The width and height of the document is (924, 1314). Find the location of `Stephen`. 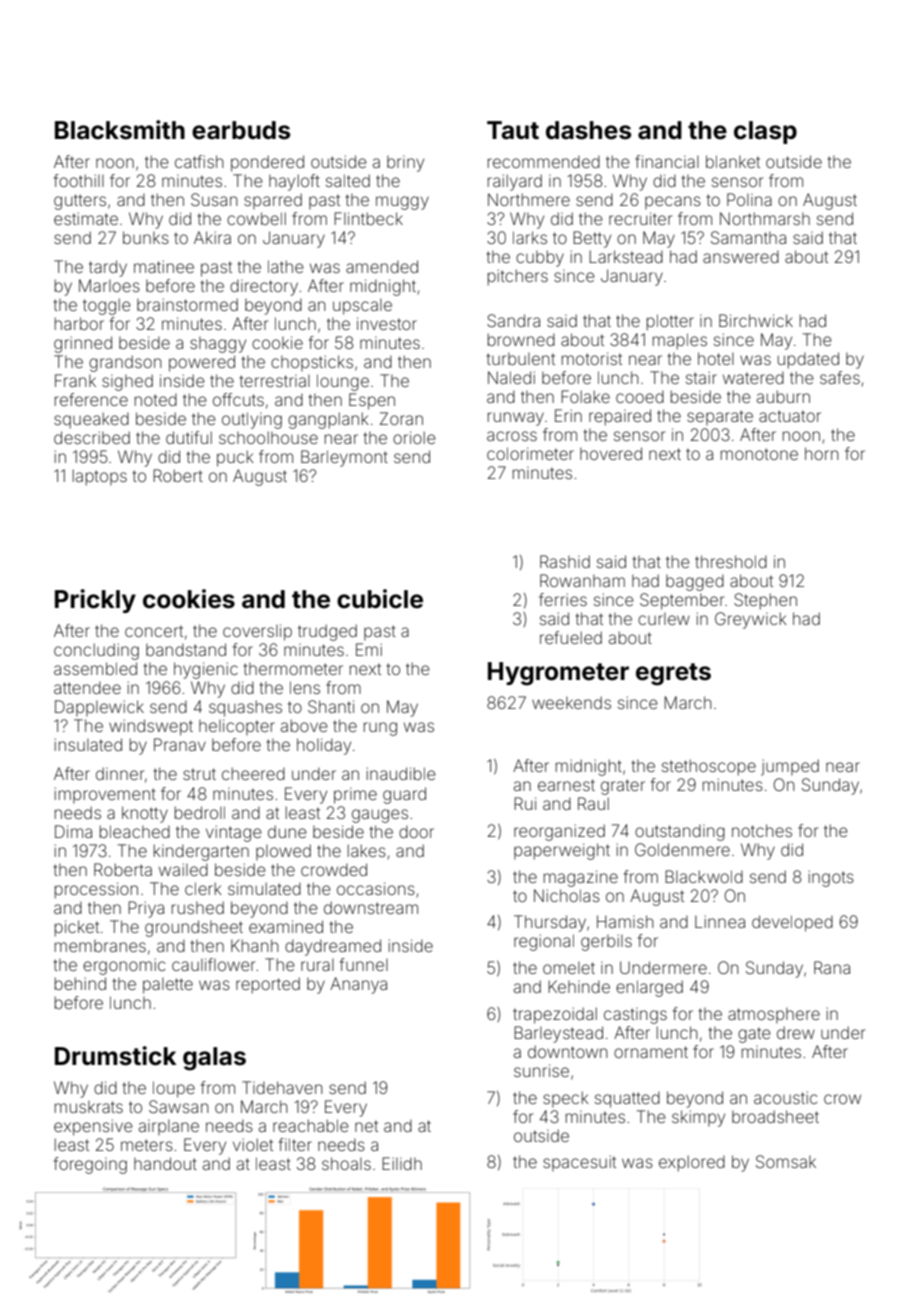

Stephen is located at coordinates (765, 601).
